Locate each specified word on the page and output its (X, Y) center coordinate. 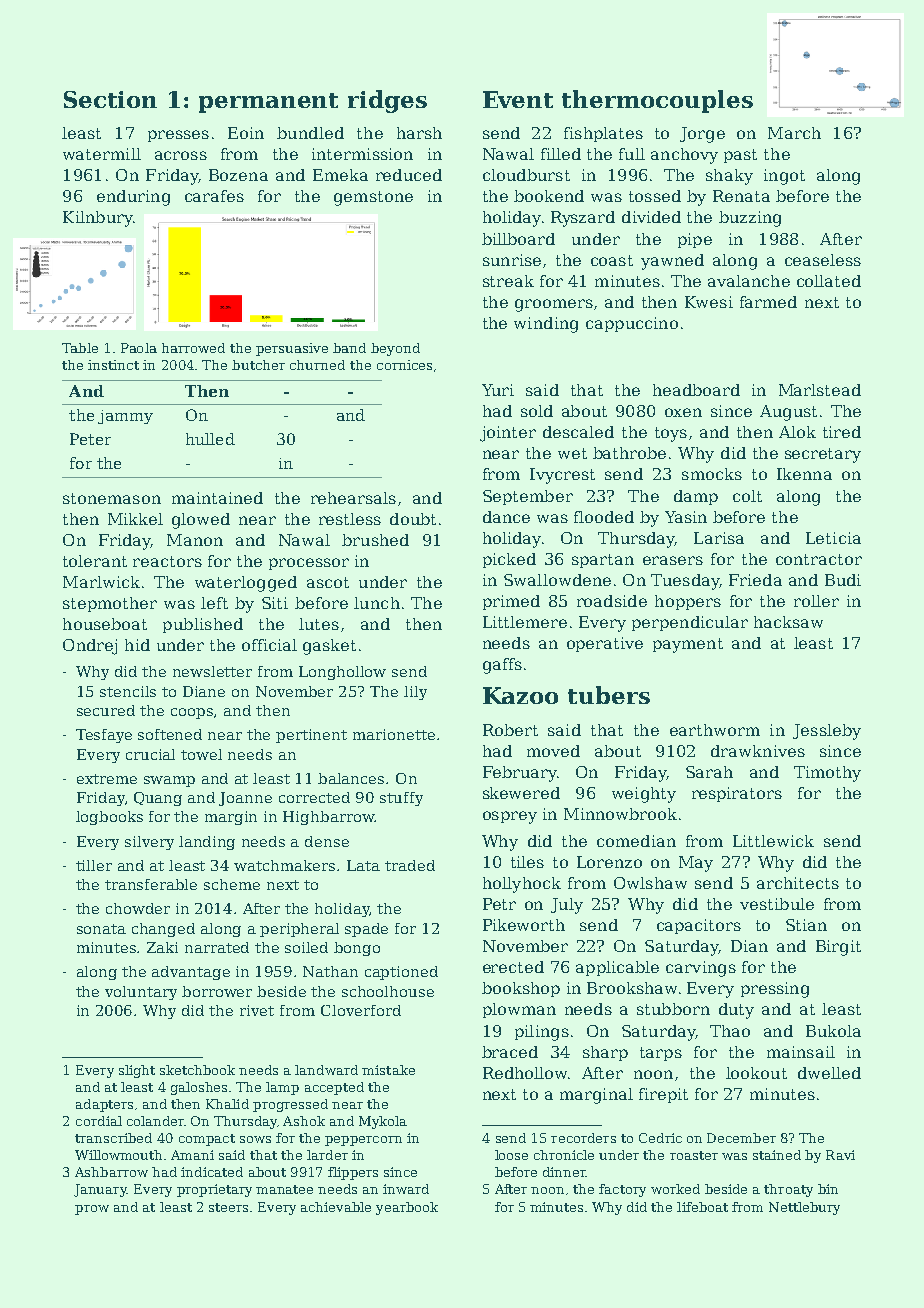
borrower (217, 991)
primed (511, 602)
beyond (395, 349)
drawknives (758, 751)
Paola (139, 348)
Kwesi (709, 302)
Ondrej (90, 647)
